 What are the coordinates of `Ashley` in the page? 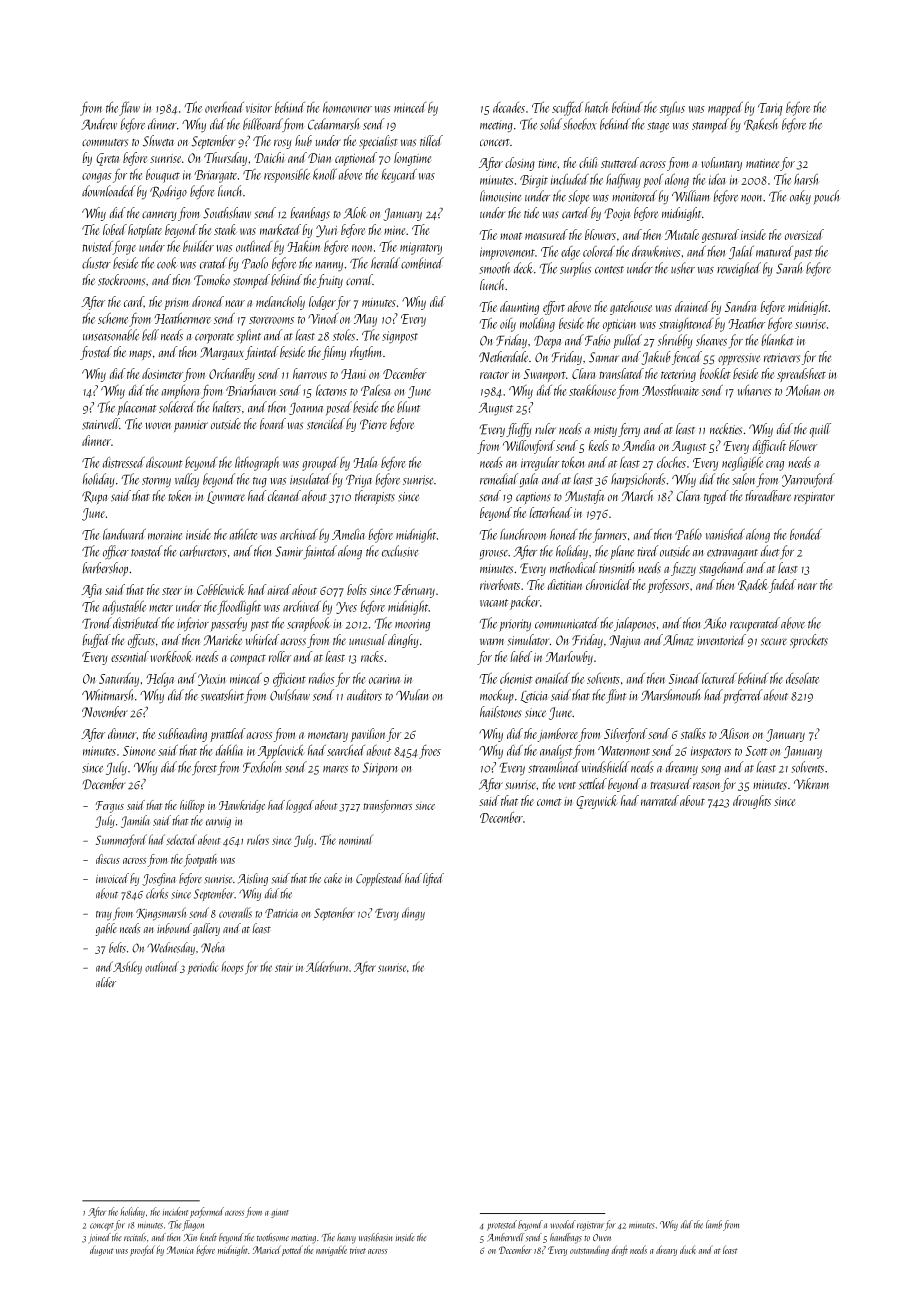 It's located at (127, 968).
